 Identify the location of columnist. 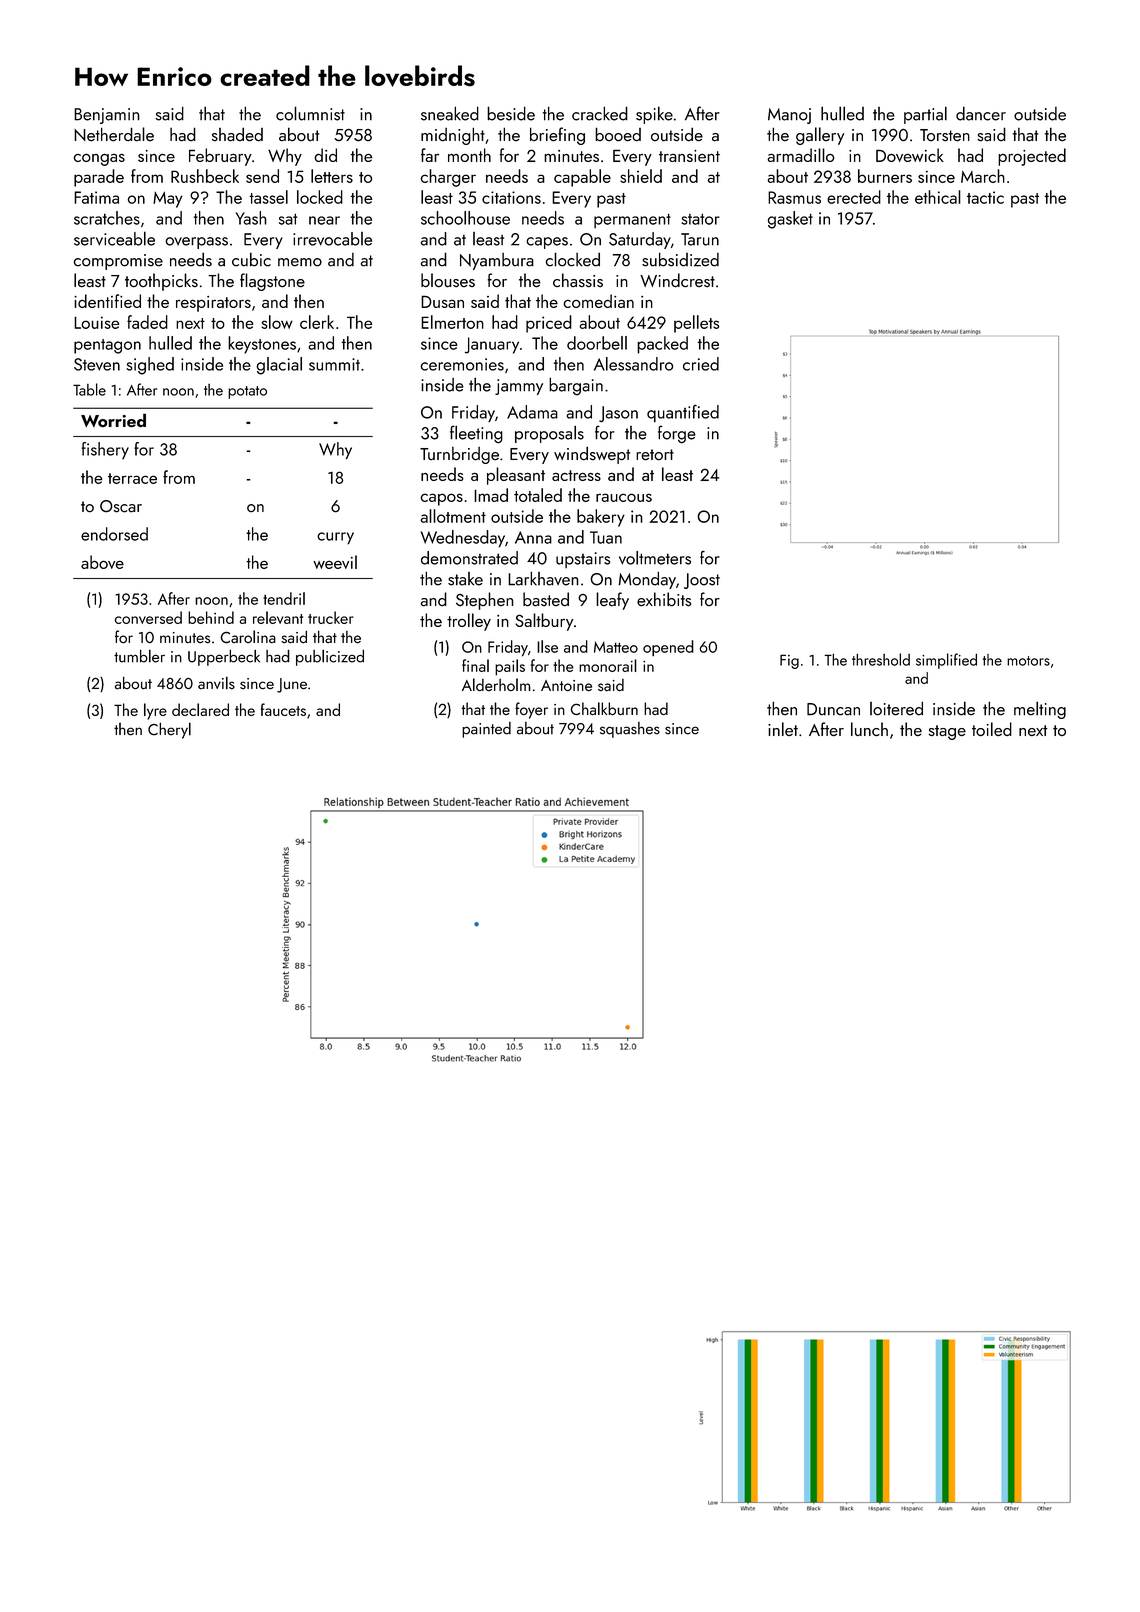
(310, 113).
